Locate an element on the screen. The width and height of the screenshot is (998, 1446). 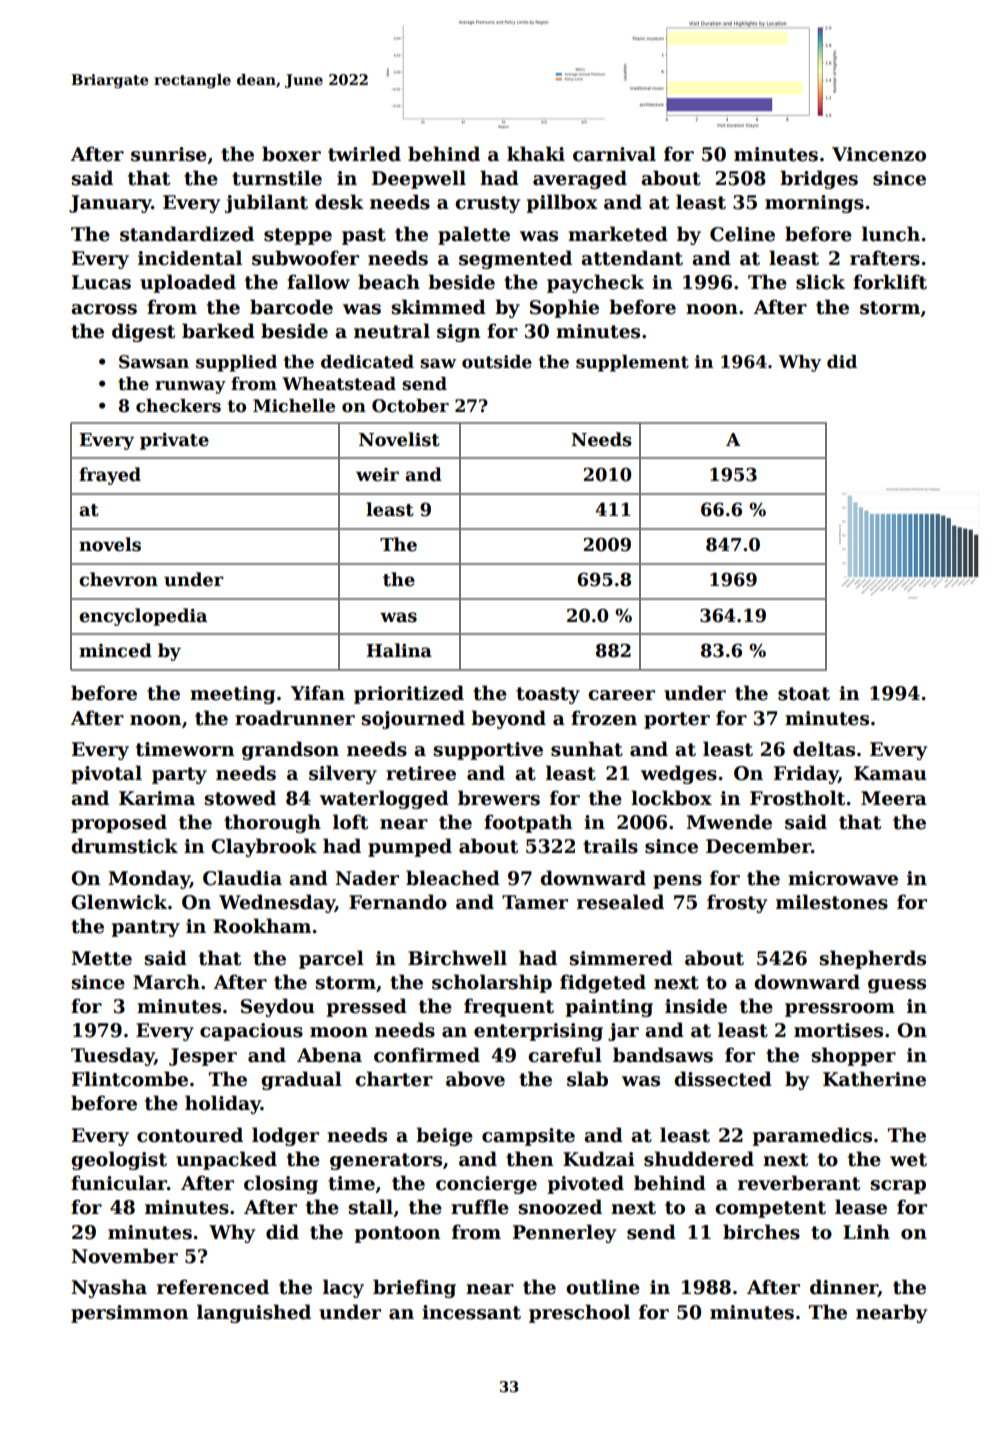
birches is located at coordinates (761, 1232).
